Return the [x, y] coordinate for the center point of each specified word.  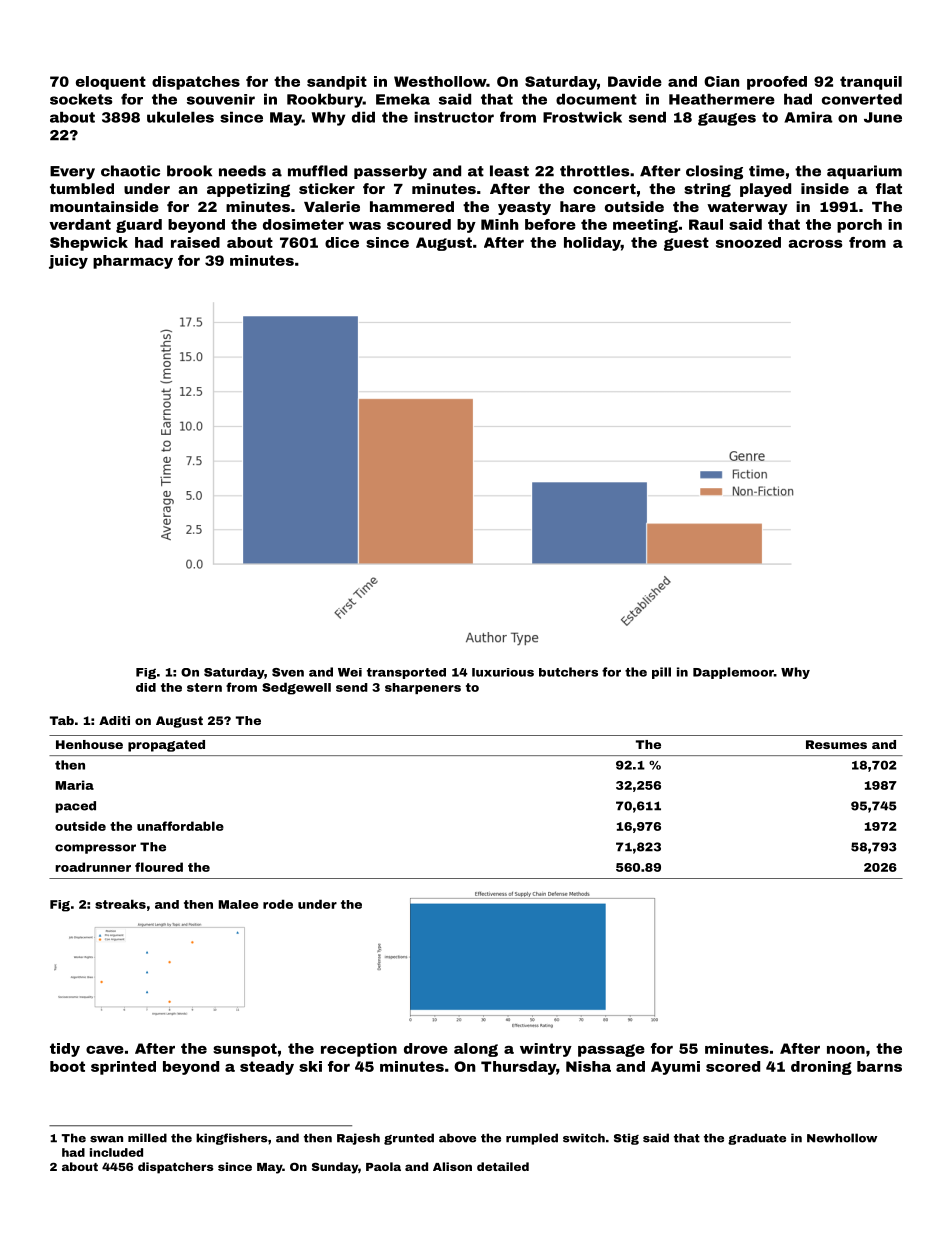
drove [426, 1048]
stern [204, 687]
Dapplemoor [733, 673]
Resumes [836, 744]
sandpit [337, 83]
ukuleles [180, 117]
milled [147, 1138]
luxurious [503, 672]
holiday [592, 244]
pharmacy [133, 262]
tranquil [871, 83]
